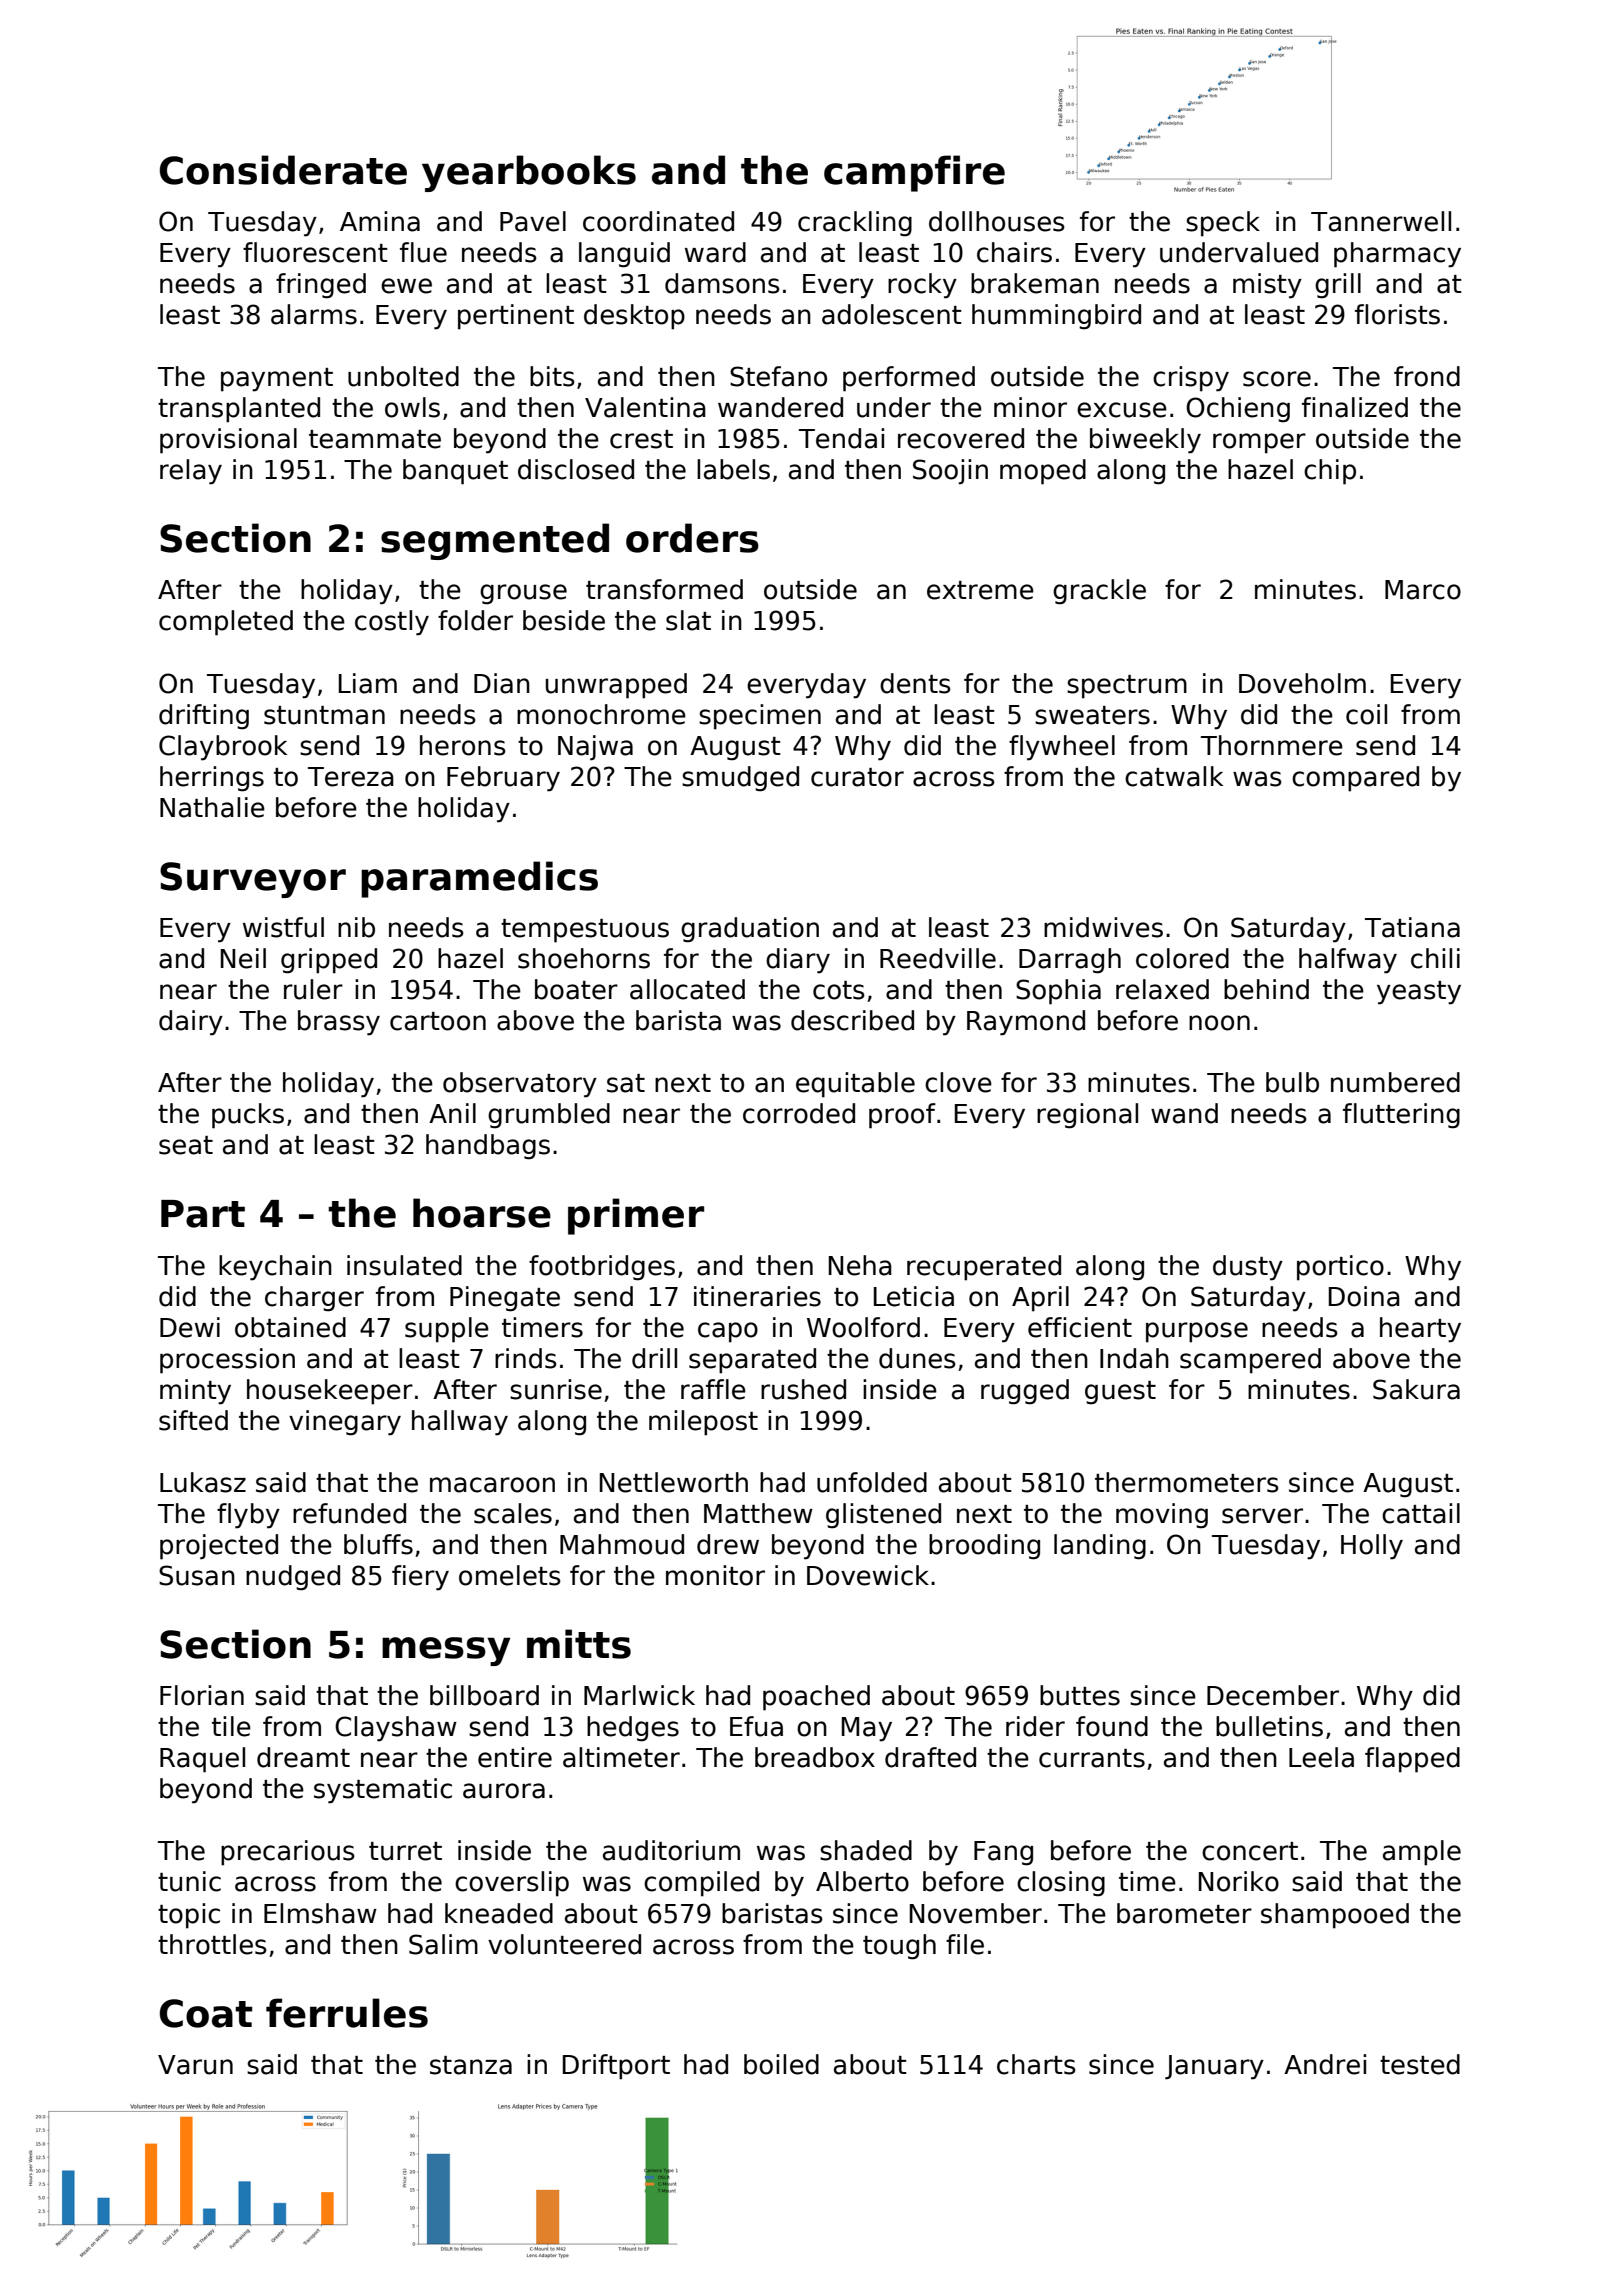 The width and height of the screenshot is (1620, 2292). What do you see at coordinates (552, 376) in the screenshot?
I see `bits` at bounding box center [552, 376].
